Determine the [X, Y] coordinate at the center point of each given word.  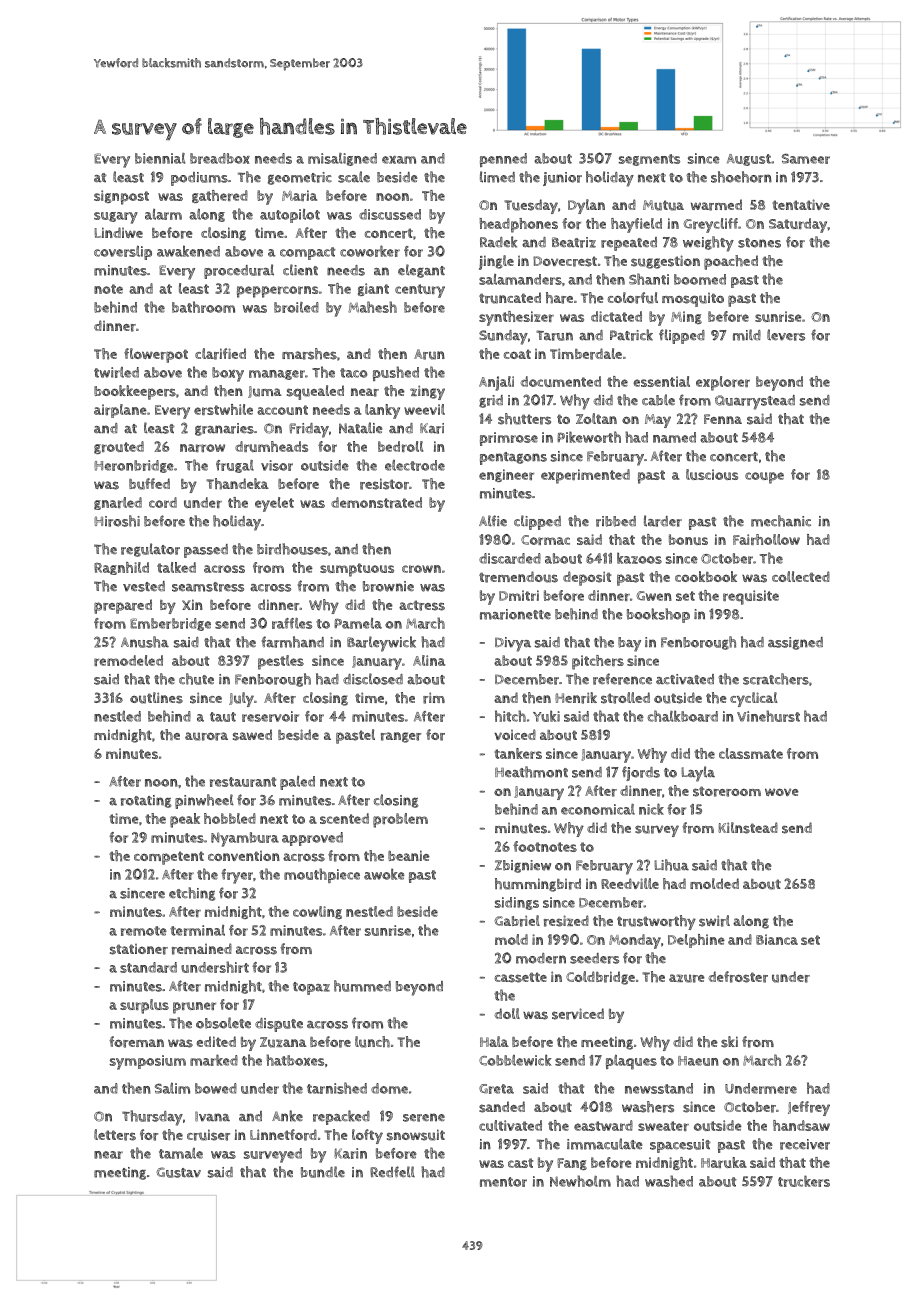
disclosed [373, 679]
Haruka [724, 1162]
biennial [160, 158]
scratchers [776, 679]
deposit [587, 578]
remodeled [128, 660]
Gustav [178, 1172]
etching [192, 894]
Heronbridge [134, 466]
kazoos [639, 558]
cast [520, 1163]
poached [731, 262]
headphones [518, 225]
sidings [517, 903]
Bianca [777, 939]
